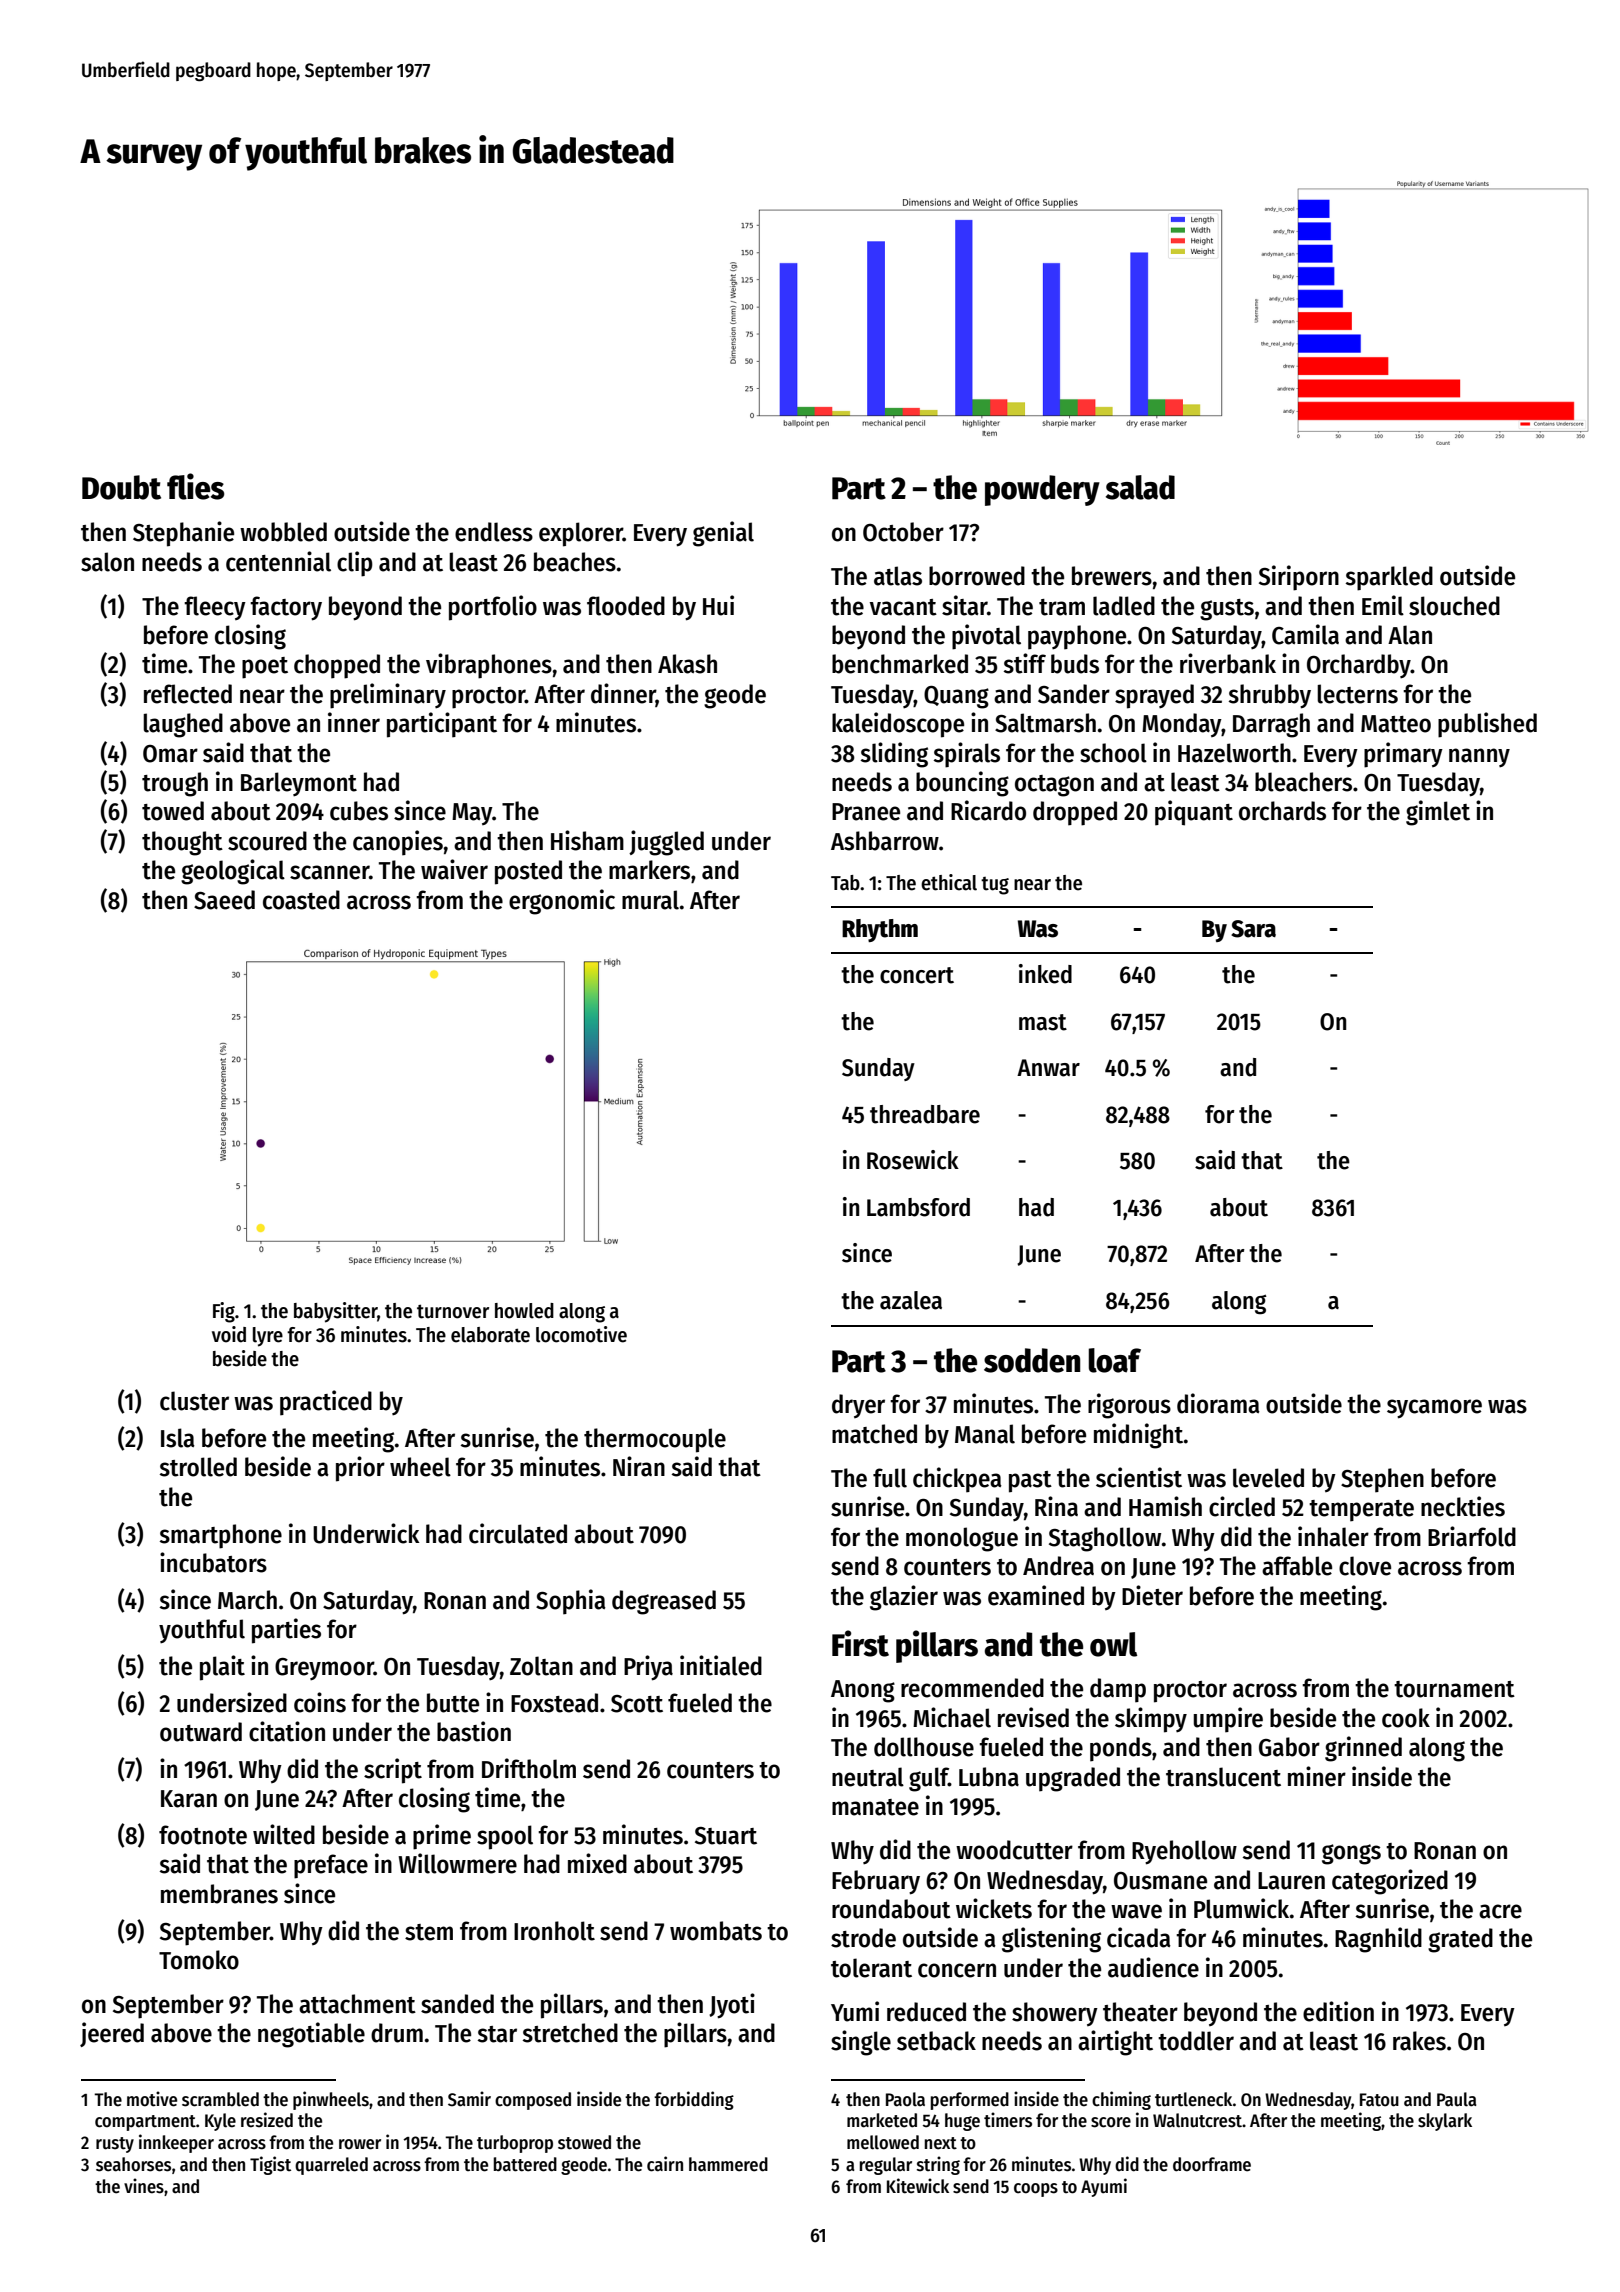 The width and height of the page is (1620, 2292). I want to click on hammered, so click(728, 2164).
